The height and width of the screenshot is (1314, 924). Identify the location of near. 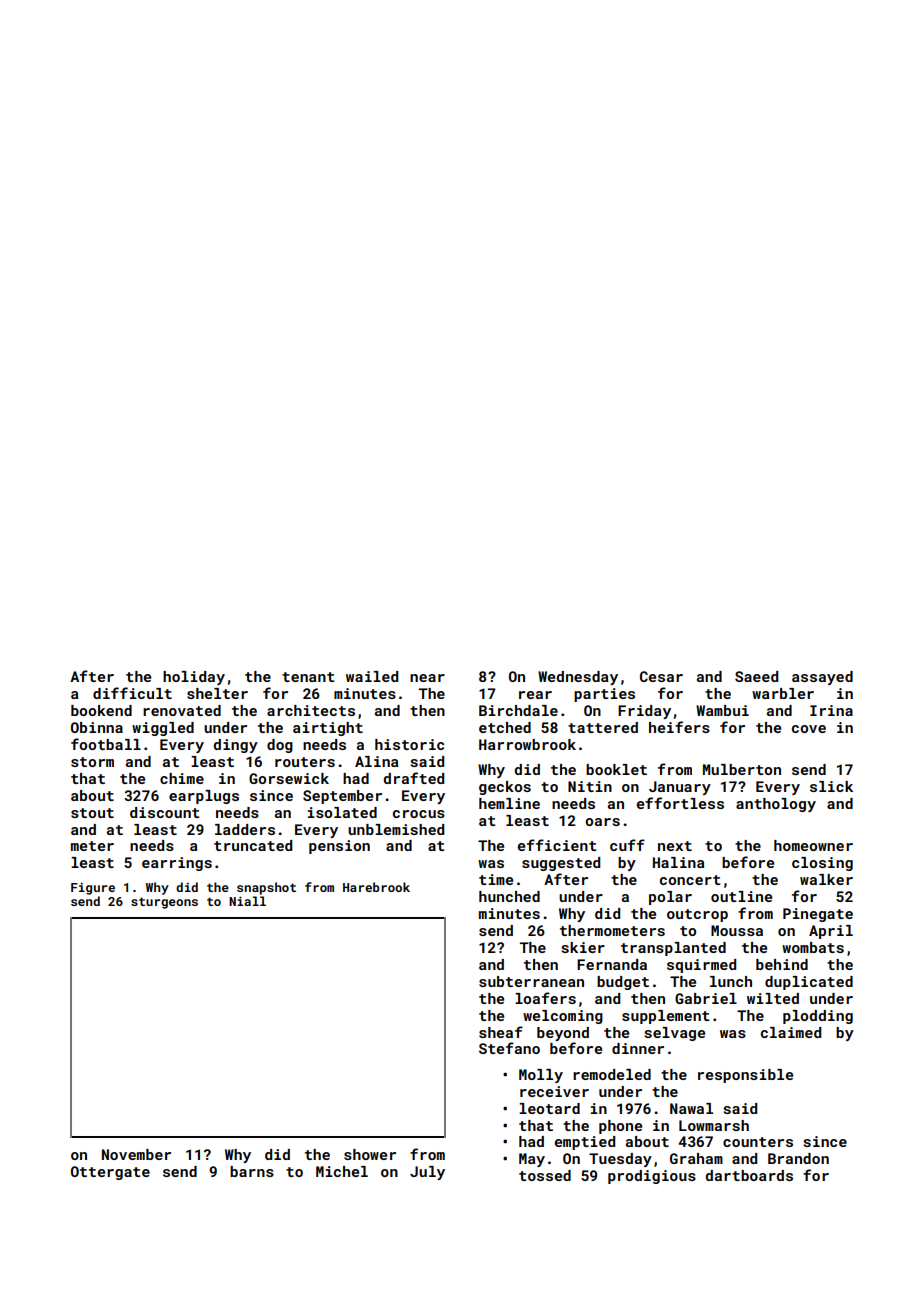
(427, 678).
